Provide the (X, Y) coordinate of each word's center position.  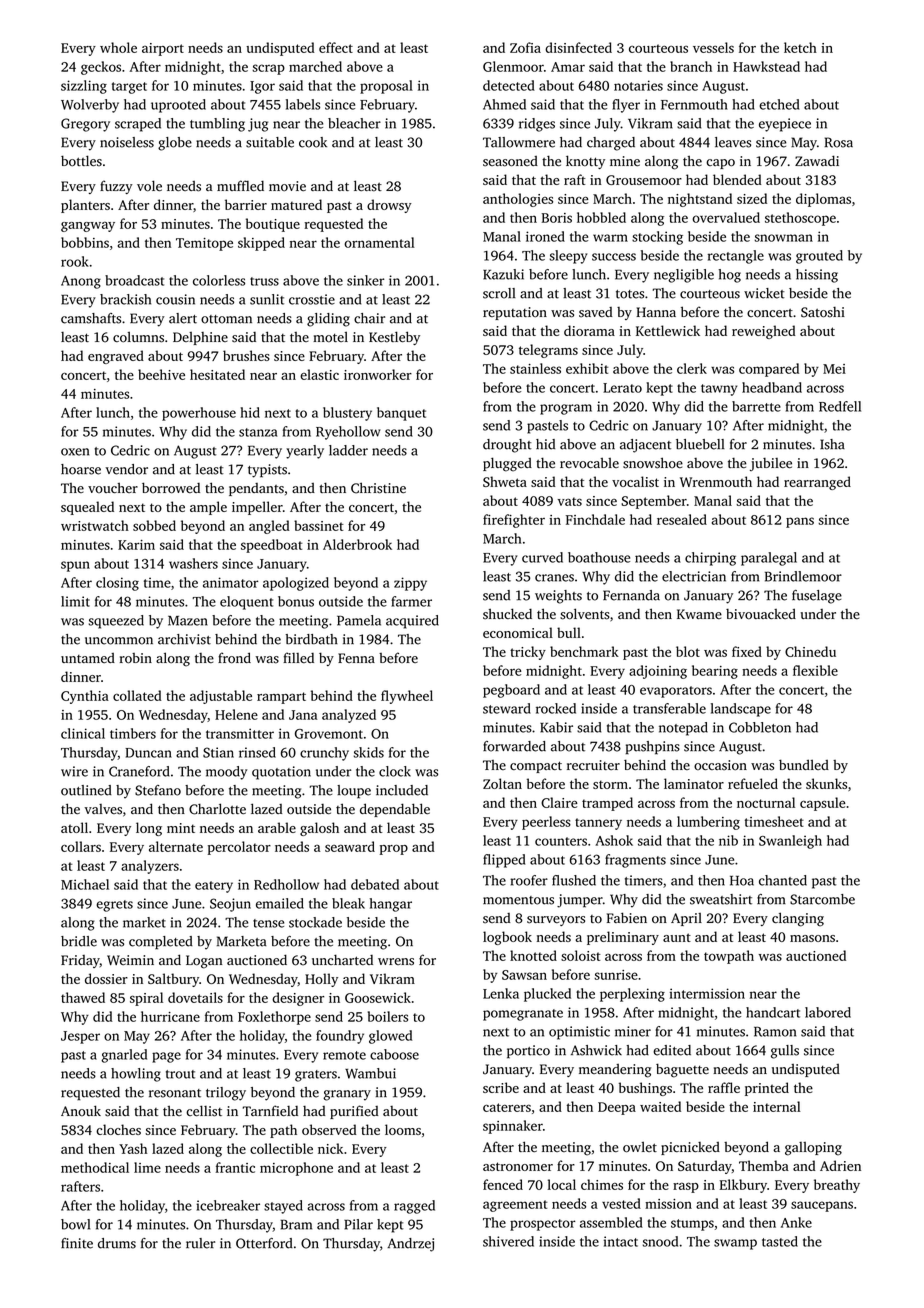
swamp (735, 1244)
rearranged (817, 483)
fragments (635, 861)
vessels (713, 47)
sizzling (84, 87)
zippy (410, 584)
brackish (125, 299)
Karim (136, 545)
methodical (95, 1167)
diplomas (823, 200)
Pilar (358, 1224)
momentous (518, 900)
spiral (146, 999)
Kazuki (503, 274)
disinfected (578, 47)
